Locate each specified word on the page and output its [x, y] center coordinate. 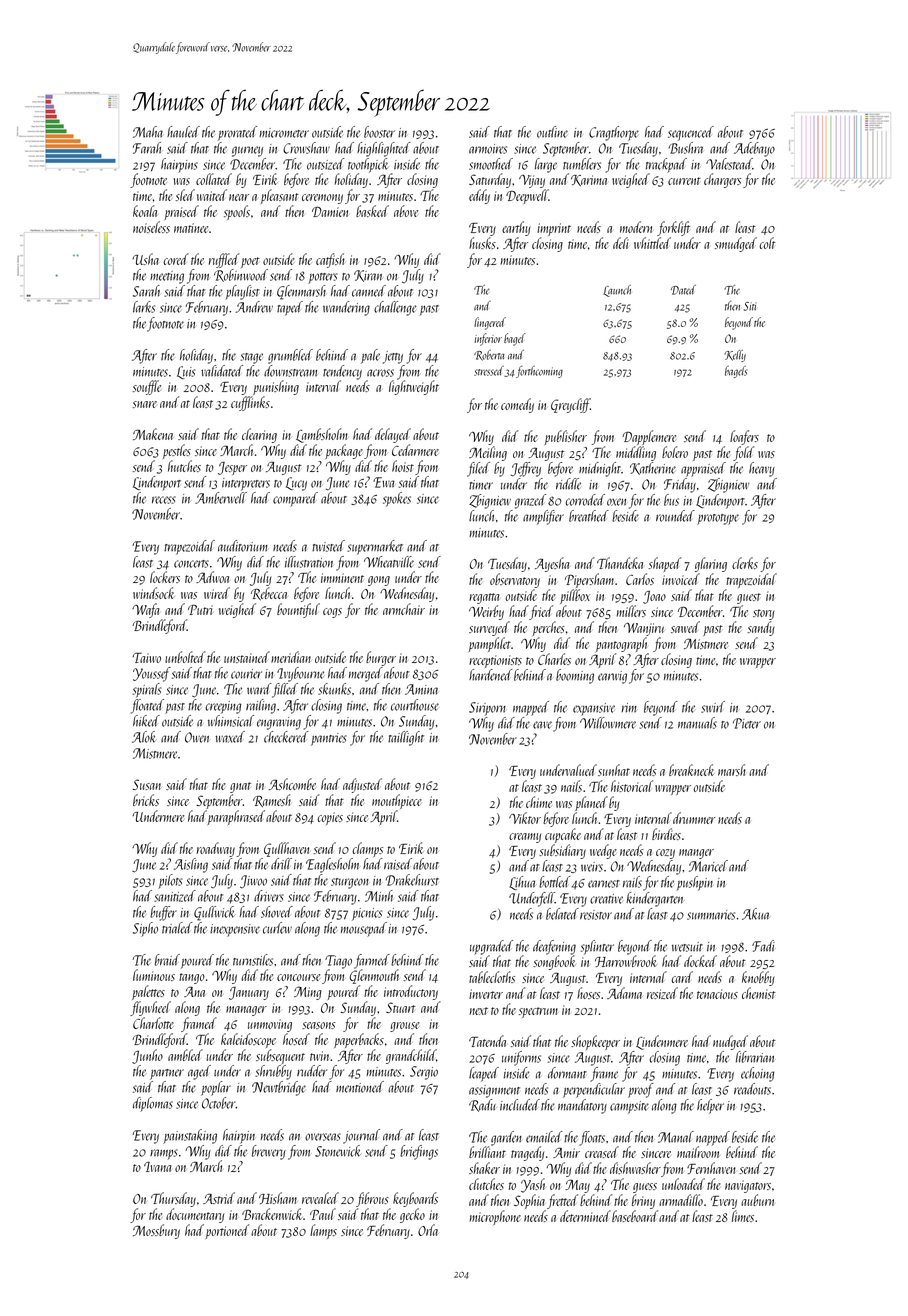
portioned [227, 1231]
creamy [525, 838]
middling [636, 453]
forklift [673, 228]
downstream [290, 371]
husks [482, 243]
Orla [428, 1230]
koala [145, 211]
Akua [755, 914]
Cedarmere [415, 450]
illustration [309, 562]
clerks [745, 563]
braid [167, 960]
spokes [397, 499]
